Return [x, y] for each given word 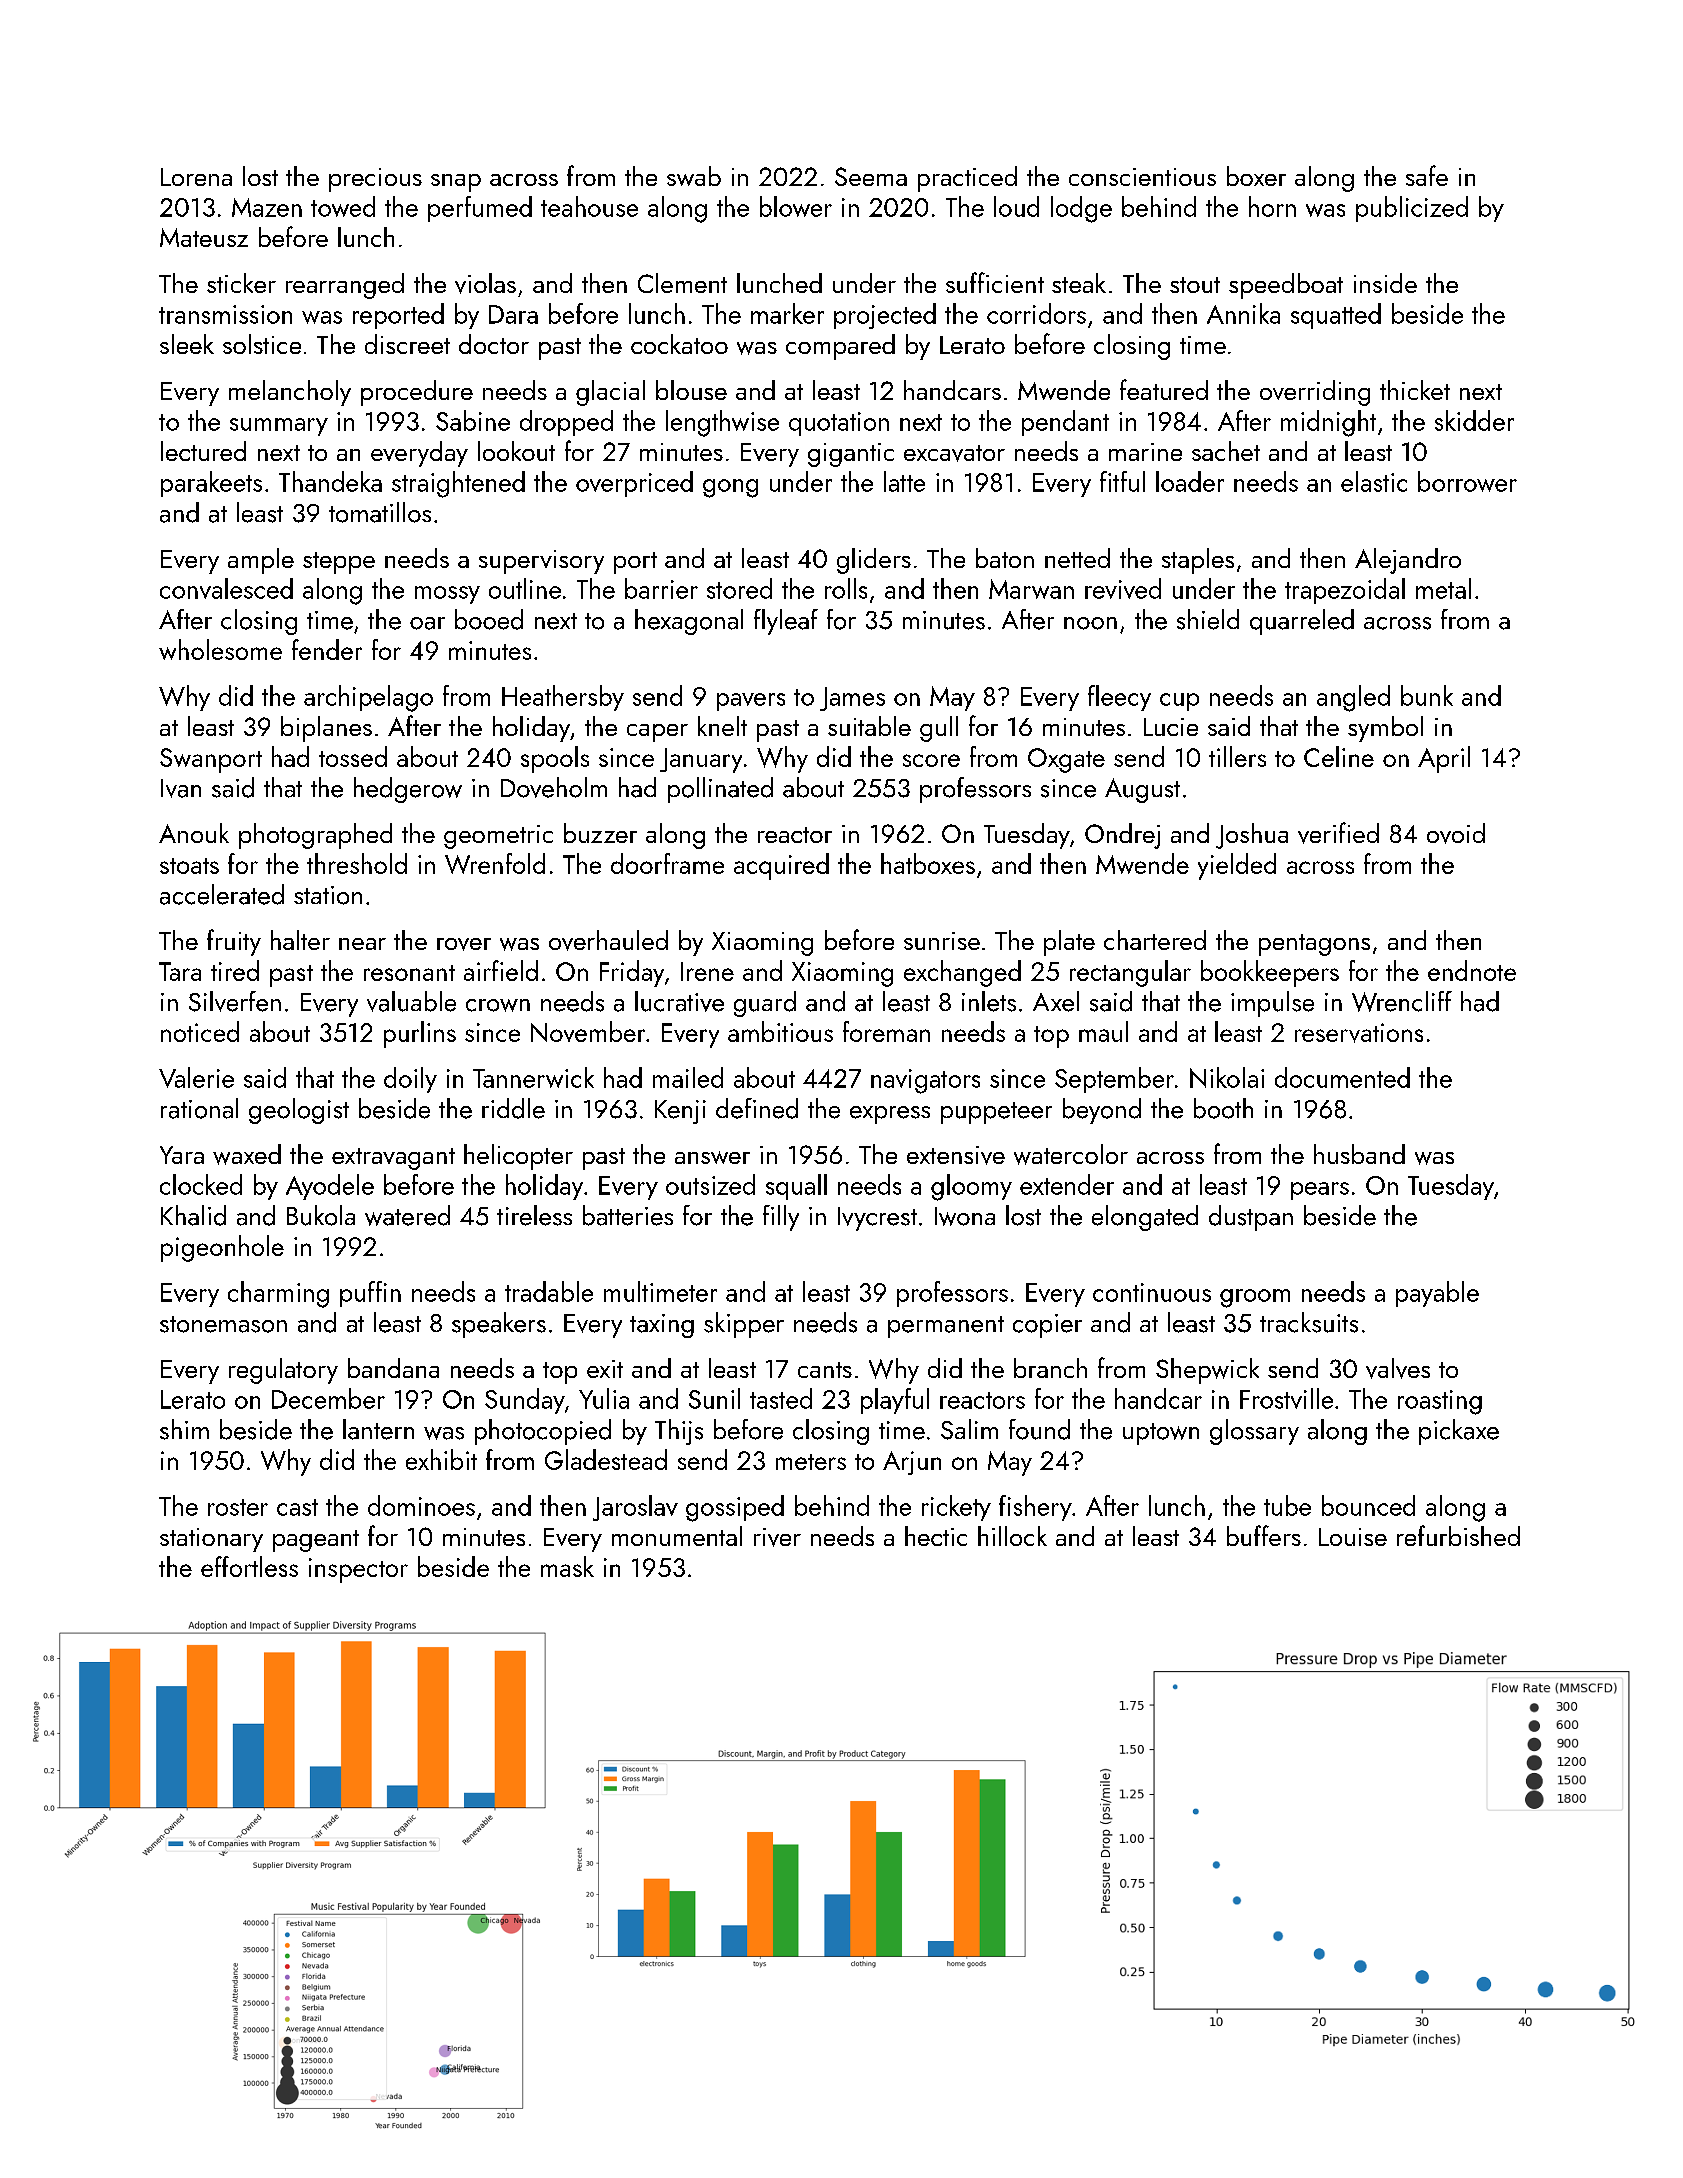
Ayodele [330, 1187]
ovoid [1456, 833]
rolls [846, 588]
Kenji [680, 1112]
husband [1359, 1154]
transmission [225, 314]
